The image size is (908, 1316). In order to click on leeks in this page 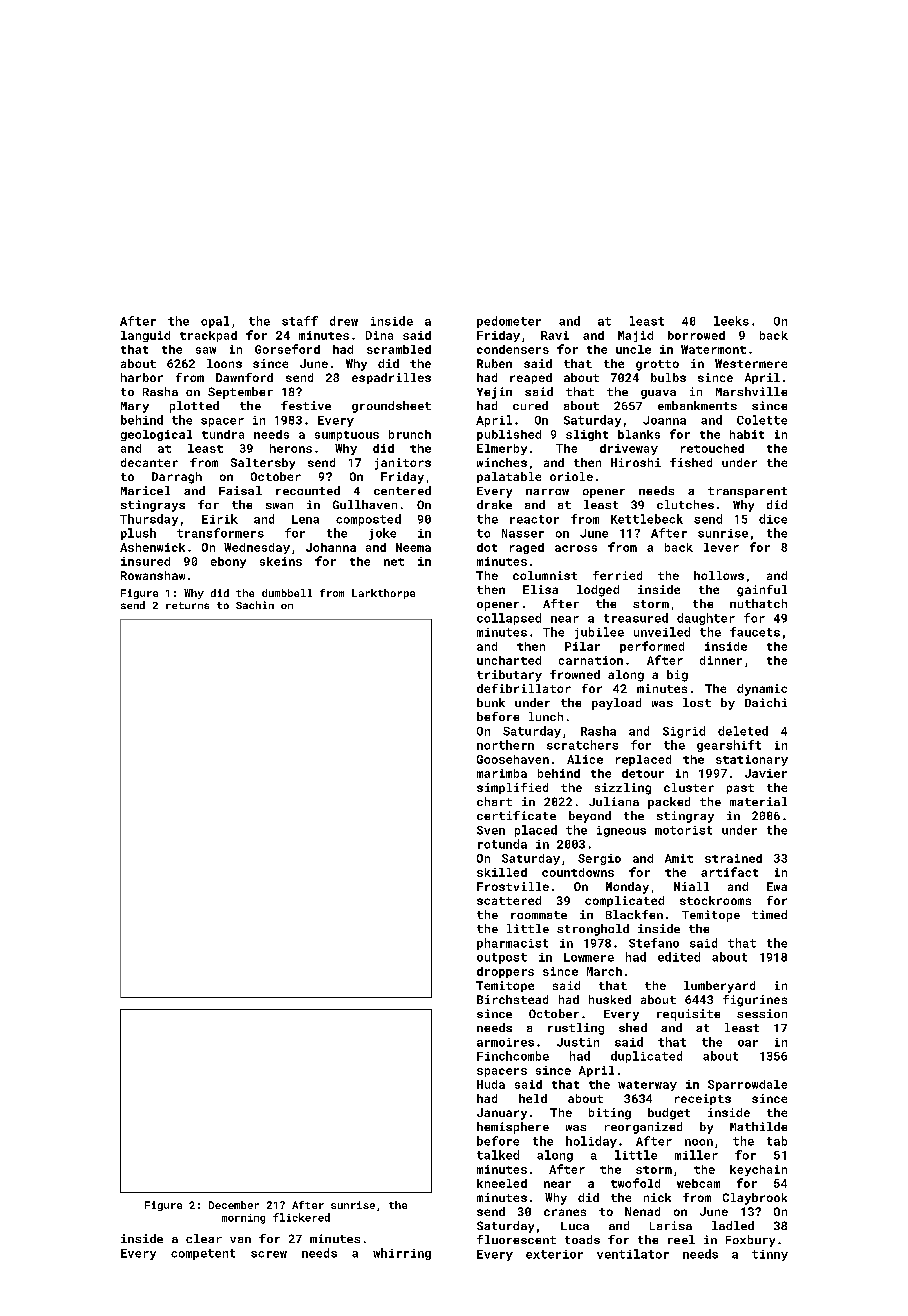, I will do `click(731, 321)`.
